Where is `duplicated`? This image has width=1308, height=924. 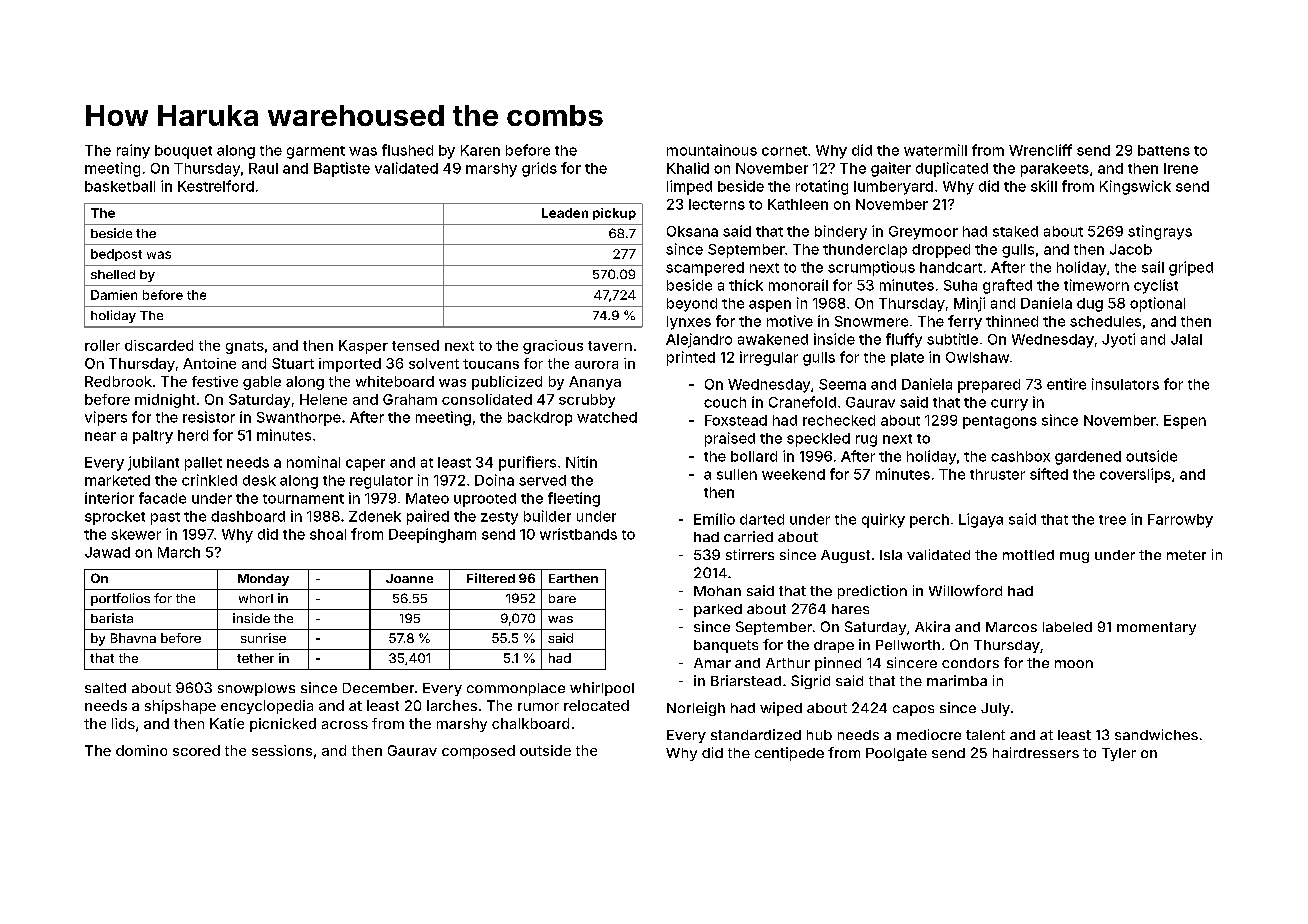 duplicated is located at coordinates (952, 169).
